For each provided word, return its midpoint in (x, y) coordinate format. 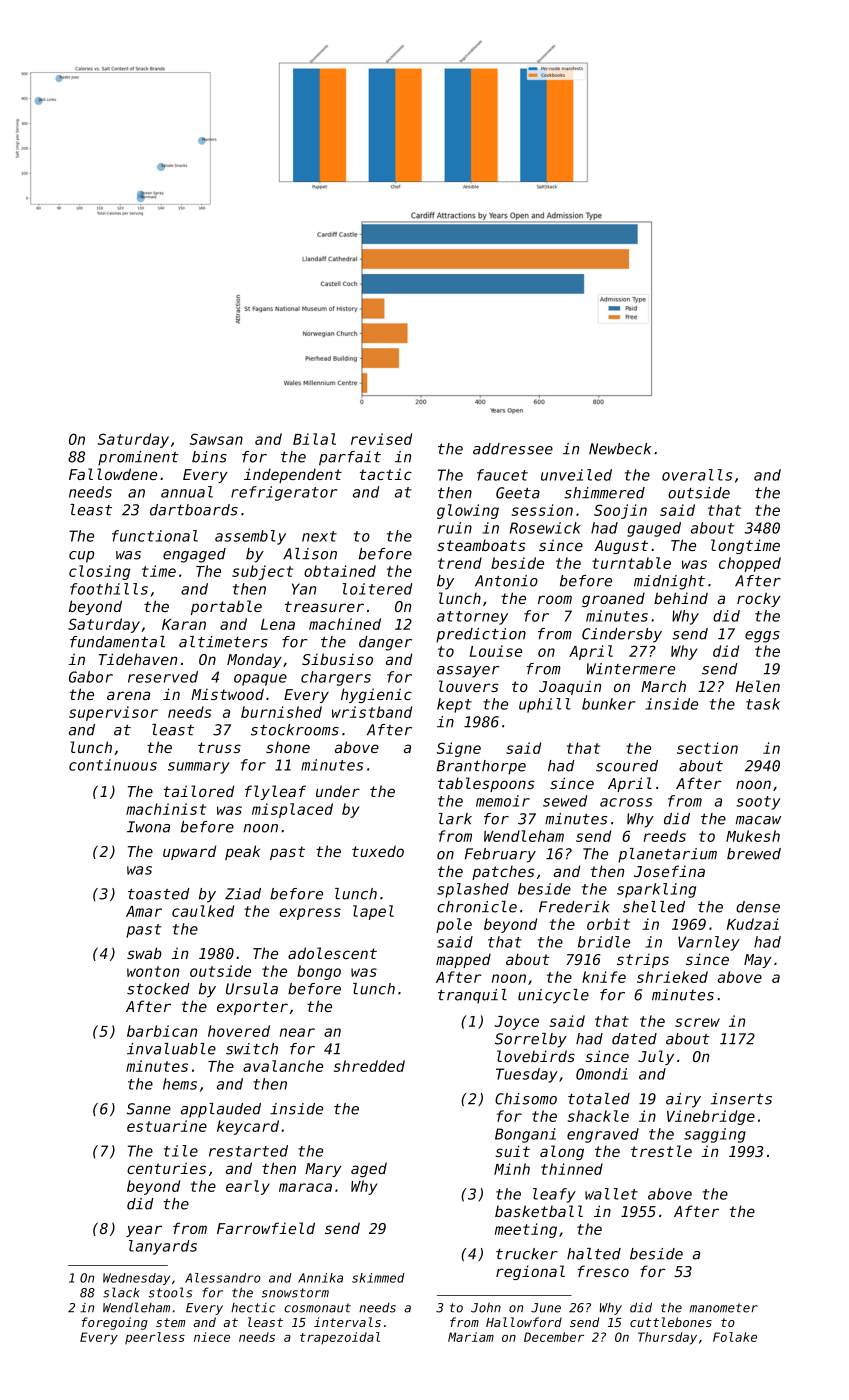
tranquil (472, 996)
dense (758, 907)
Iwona (148, 827)
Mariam (471, 1337)
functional (155, 536)
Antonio (506, 581)
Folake (735, 1337)
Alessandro (223, 1278)
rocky (759, 599)
